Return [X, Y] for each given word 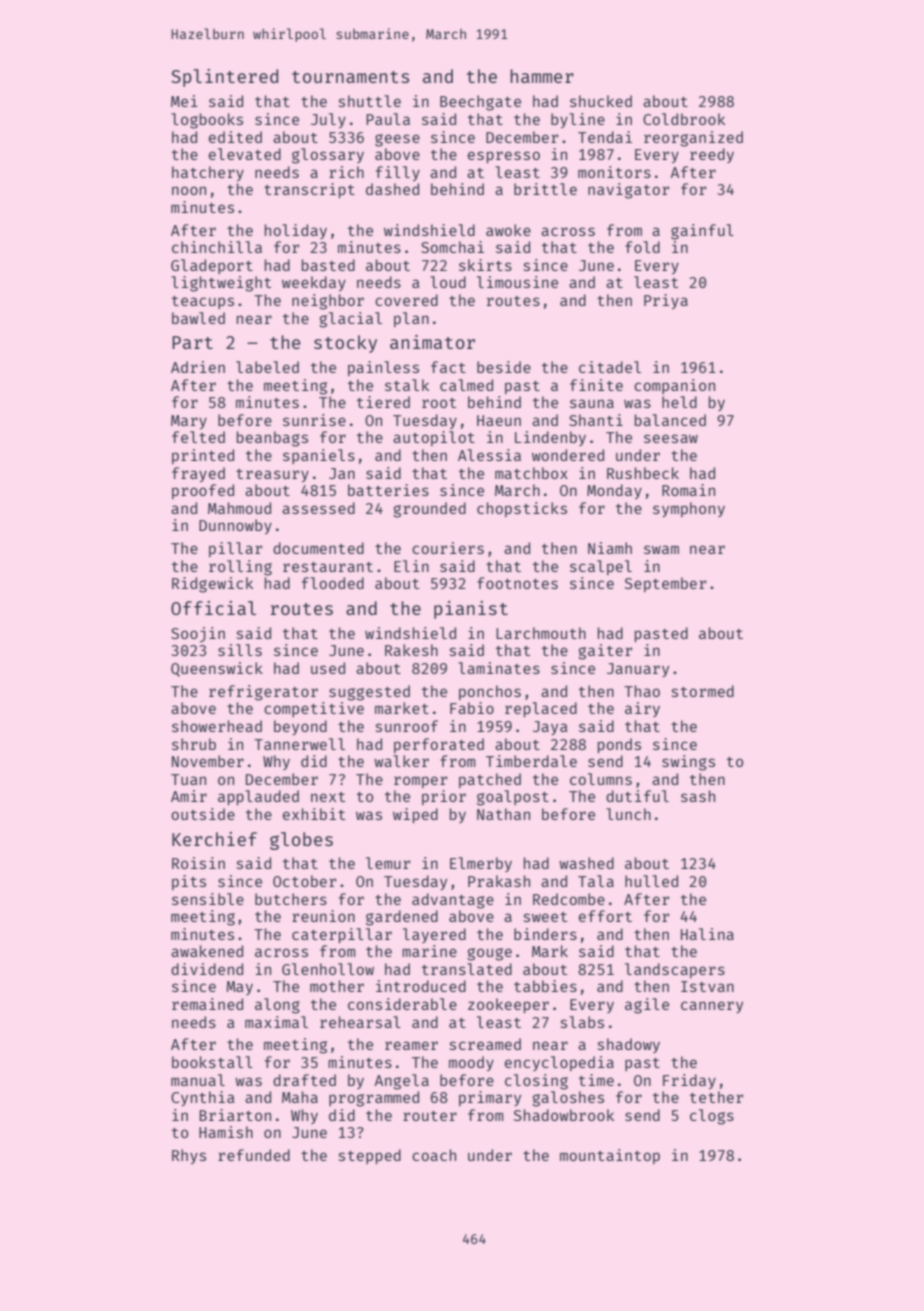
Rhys [189, 1156]
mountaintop [610, 1156]
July [328, 120]
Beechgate [480, 103]
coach [434, 1155]
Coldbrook [684, 119]
